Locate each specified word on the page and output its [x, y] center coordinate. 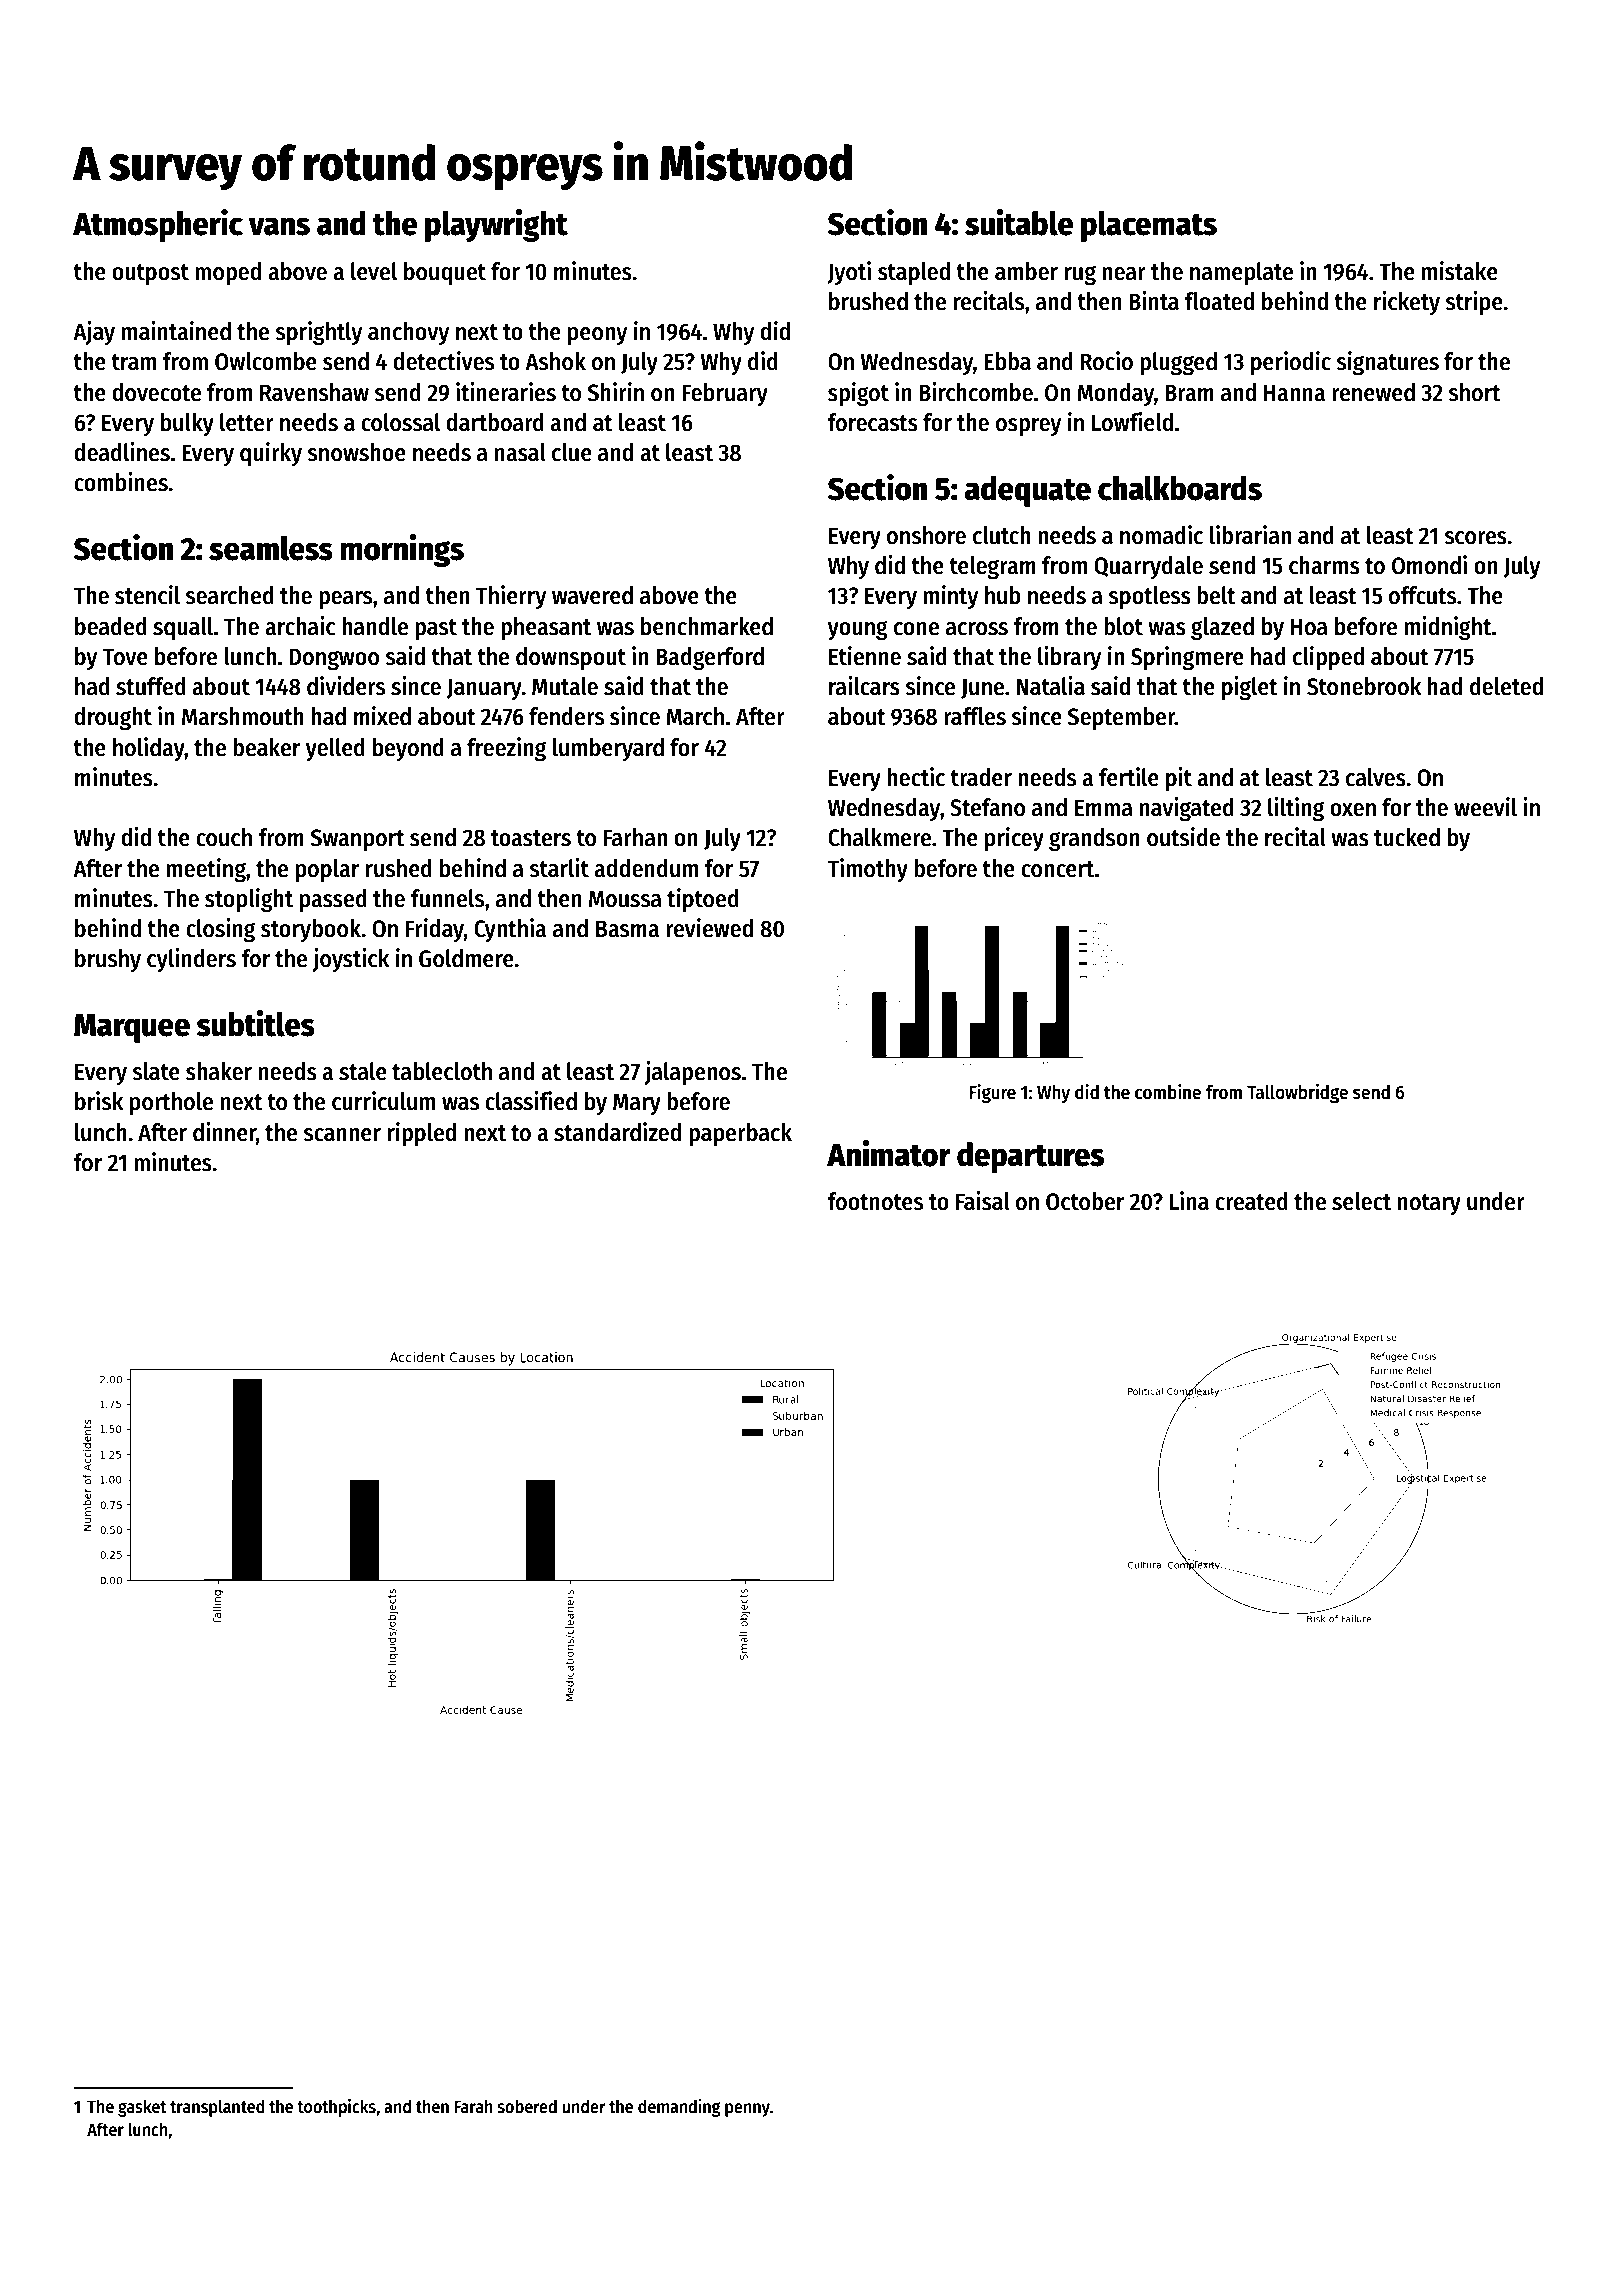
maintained [176, 331]
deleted [1506, 686]
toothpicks [336, 2108]
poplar [327, 870]
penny [747, 2110]
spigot [858, 394]
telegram [992, 567]
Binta [1154, 301]
